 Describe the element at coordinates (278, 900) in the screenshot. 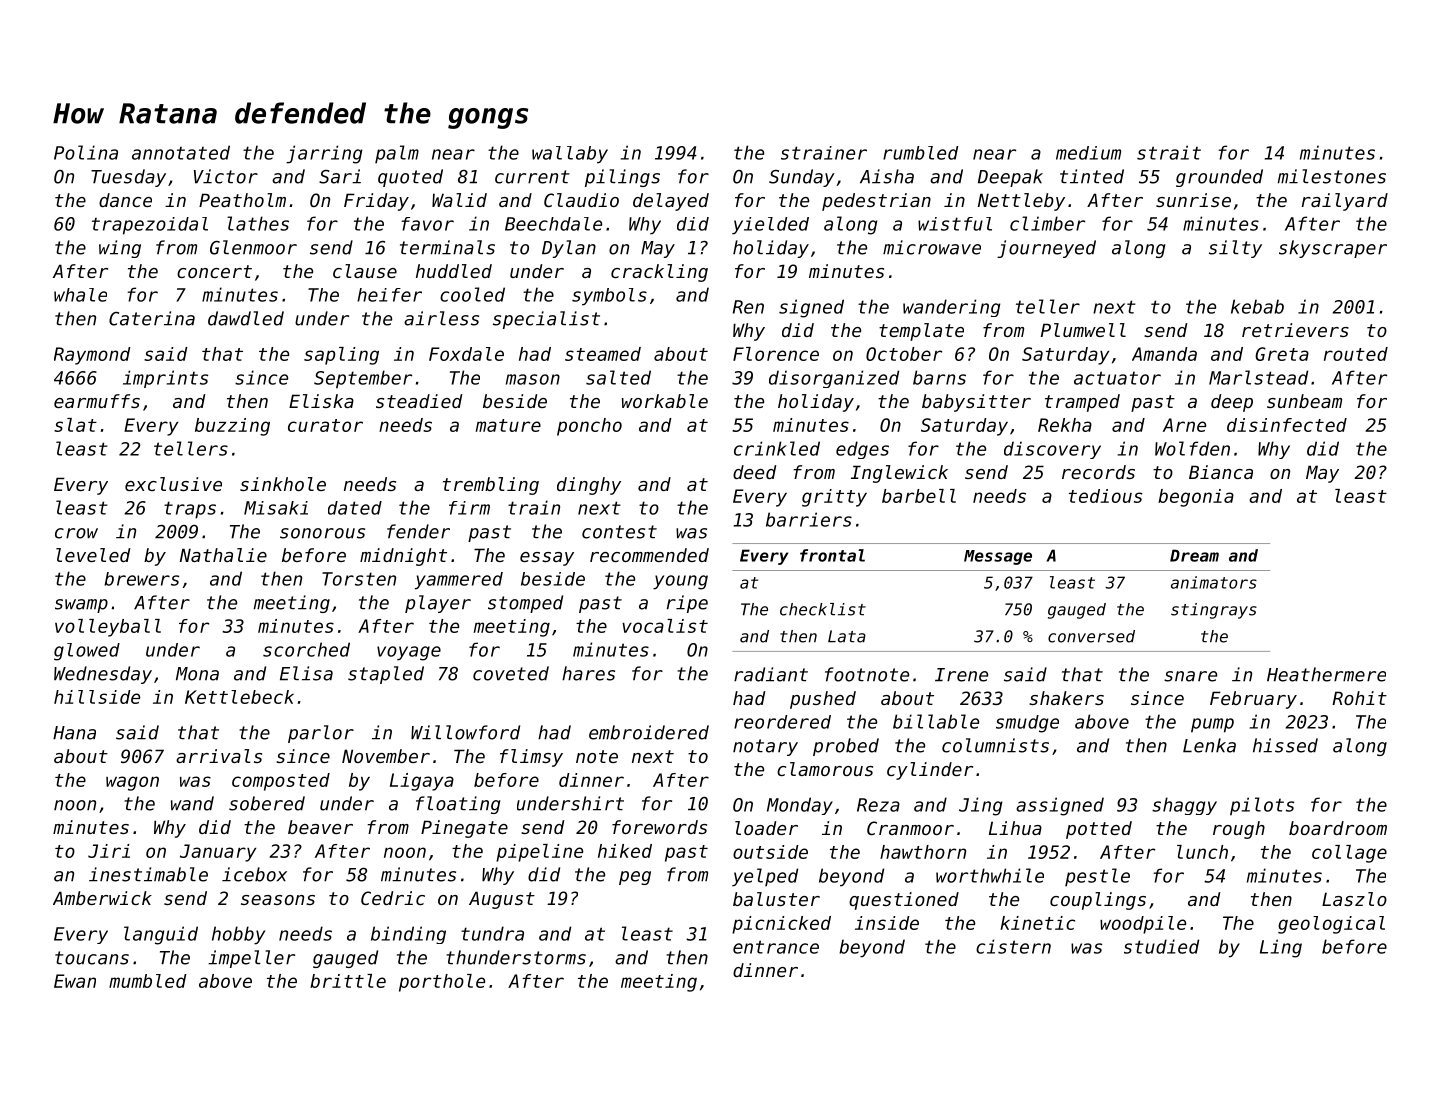

I see `seasons` at that location.
